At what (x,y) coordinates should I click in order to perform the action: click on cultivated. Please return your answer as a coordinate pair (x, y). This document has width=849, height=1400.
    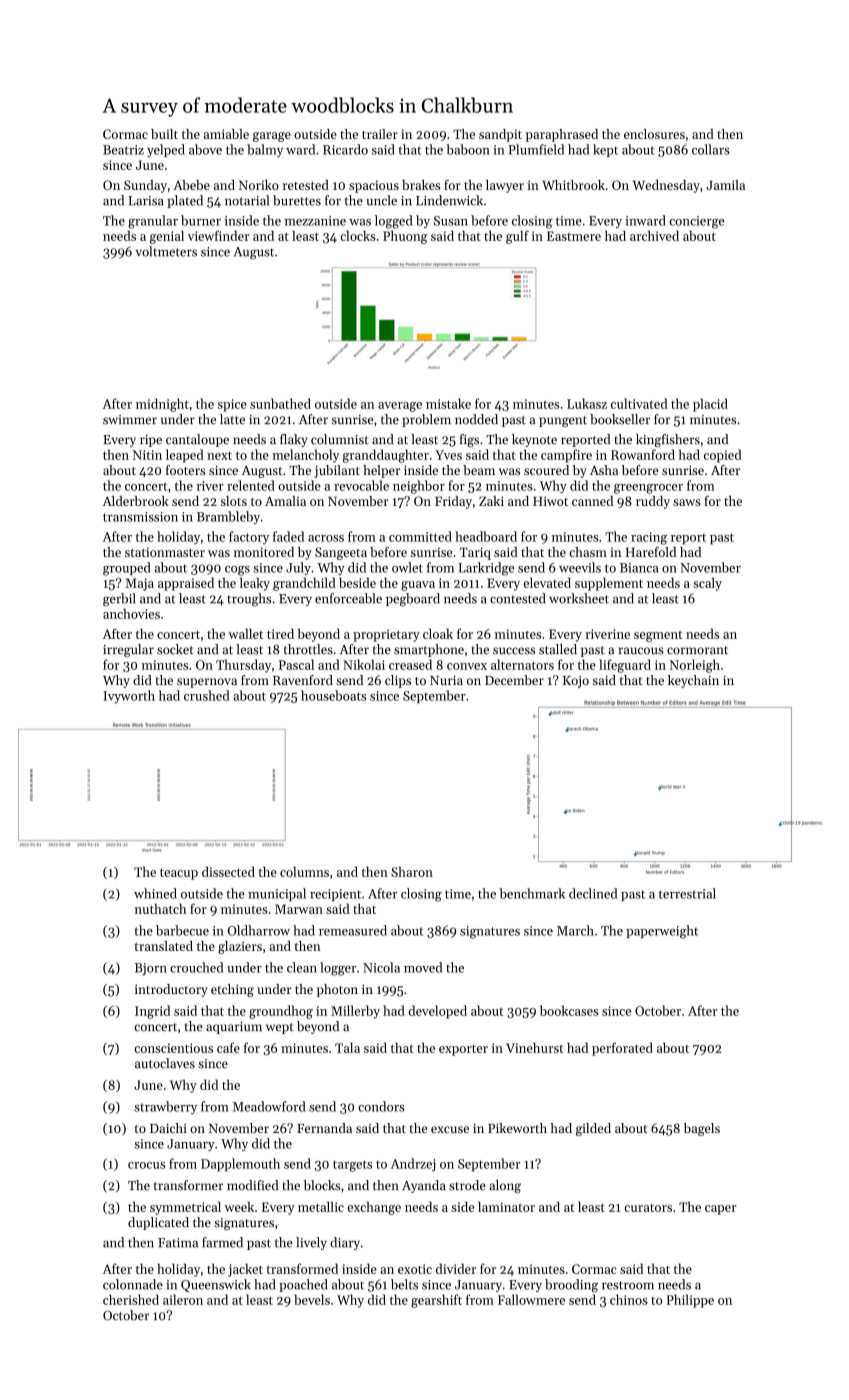
    Looking at the image, I should click on (639, 403).
